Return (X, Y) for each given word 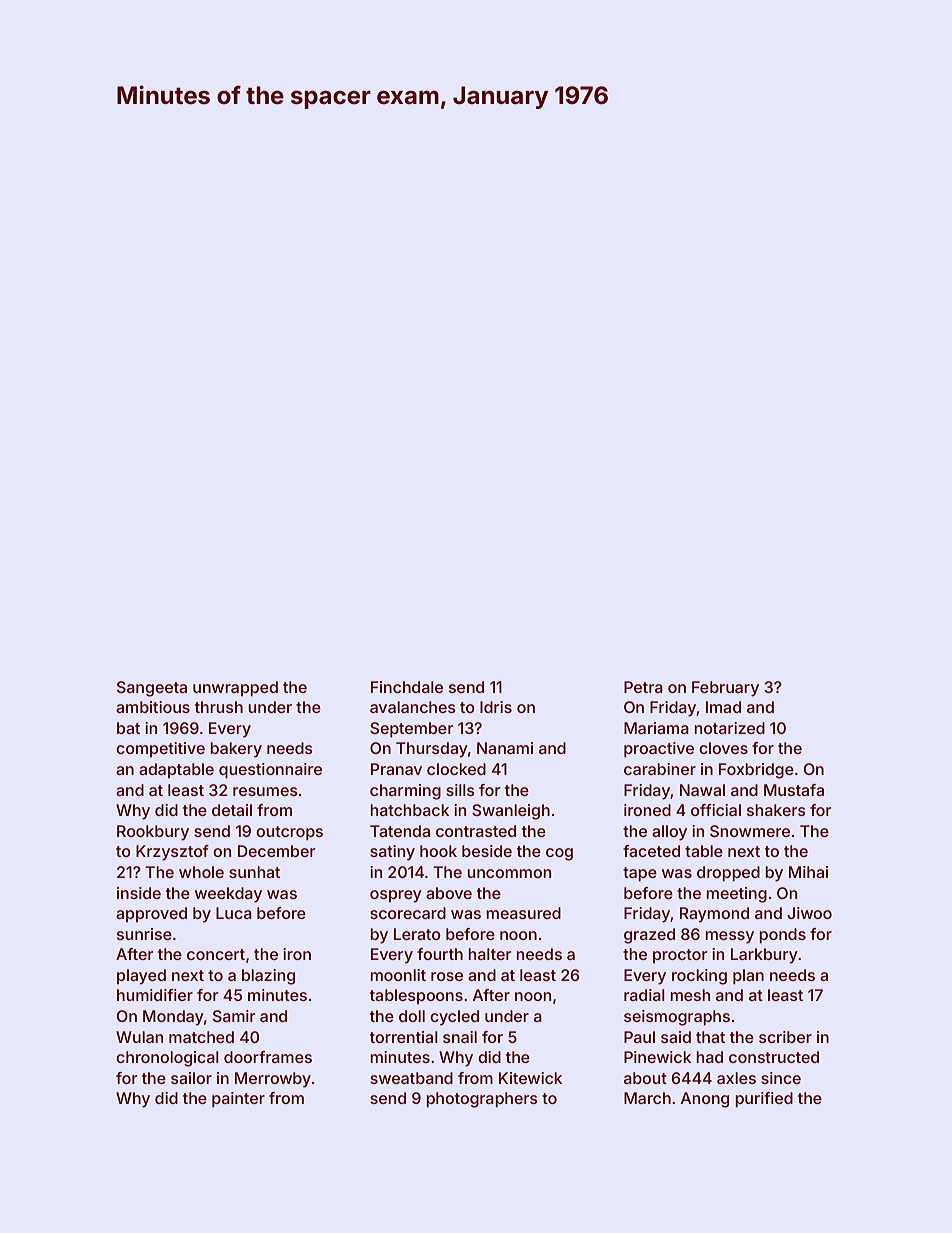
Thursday (432, 750)
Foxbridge (756, 771)
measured (523, 913)
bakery (236, 750)
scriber (785, 1037)
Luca (234, 913)
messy (729, 937)
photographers (482, 1100)
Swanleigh (511, 812)
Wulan (139, 1037)
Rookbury (153, 833)
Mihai (808, 872)
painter (238, 1100)
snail (460, 1037)
